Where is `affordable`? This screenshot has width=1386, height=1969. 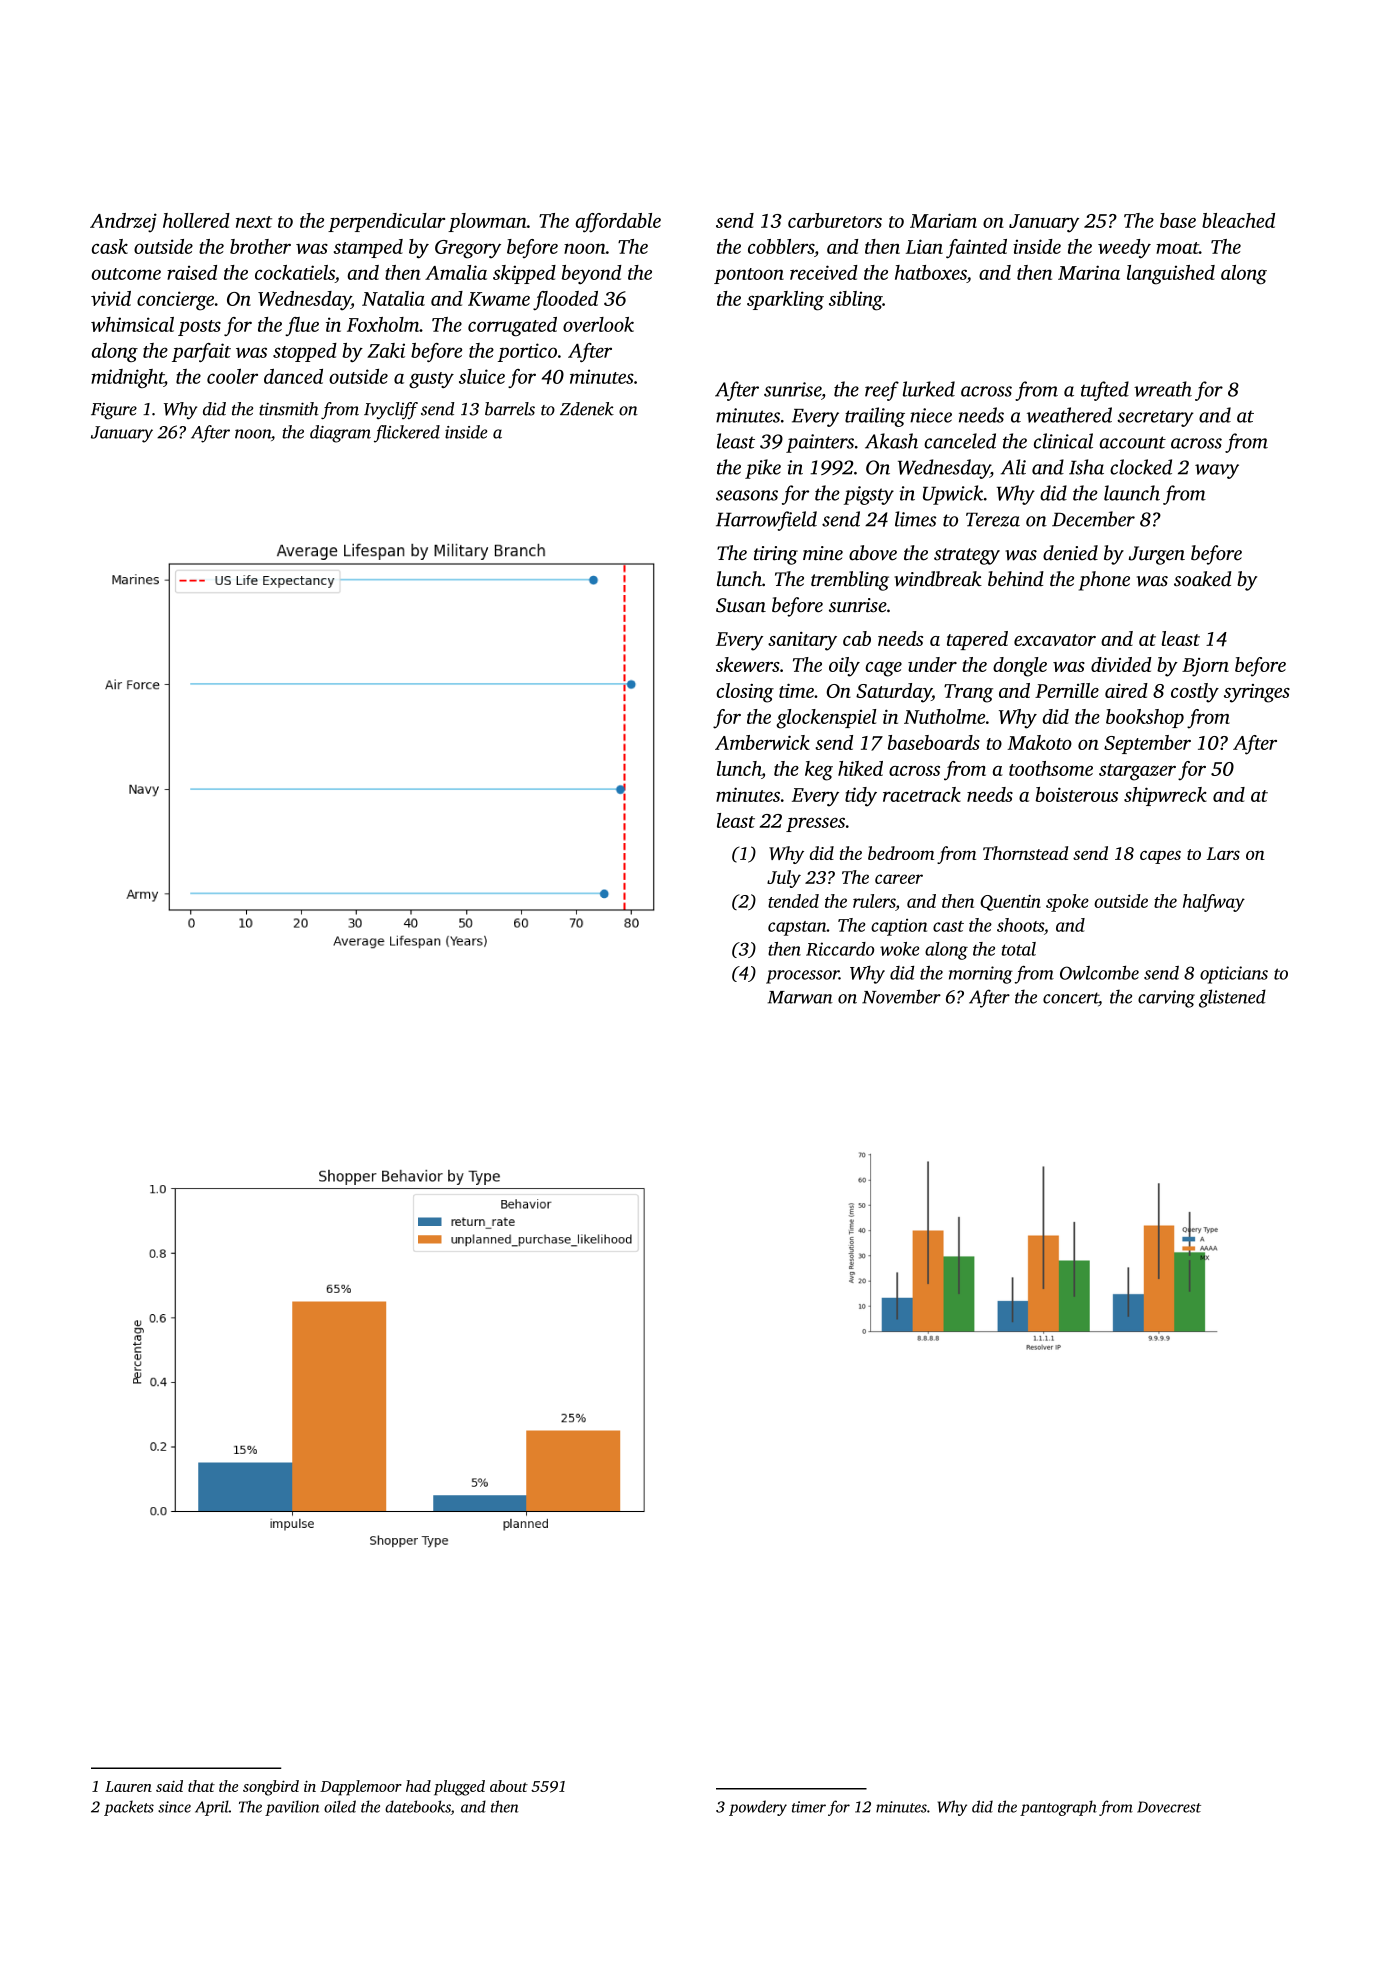 affordable is located at coordinates (618, 223).
